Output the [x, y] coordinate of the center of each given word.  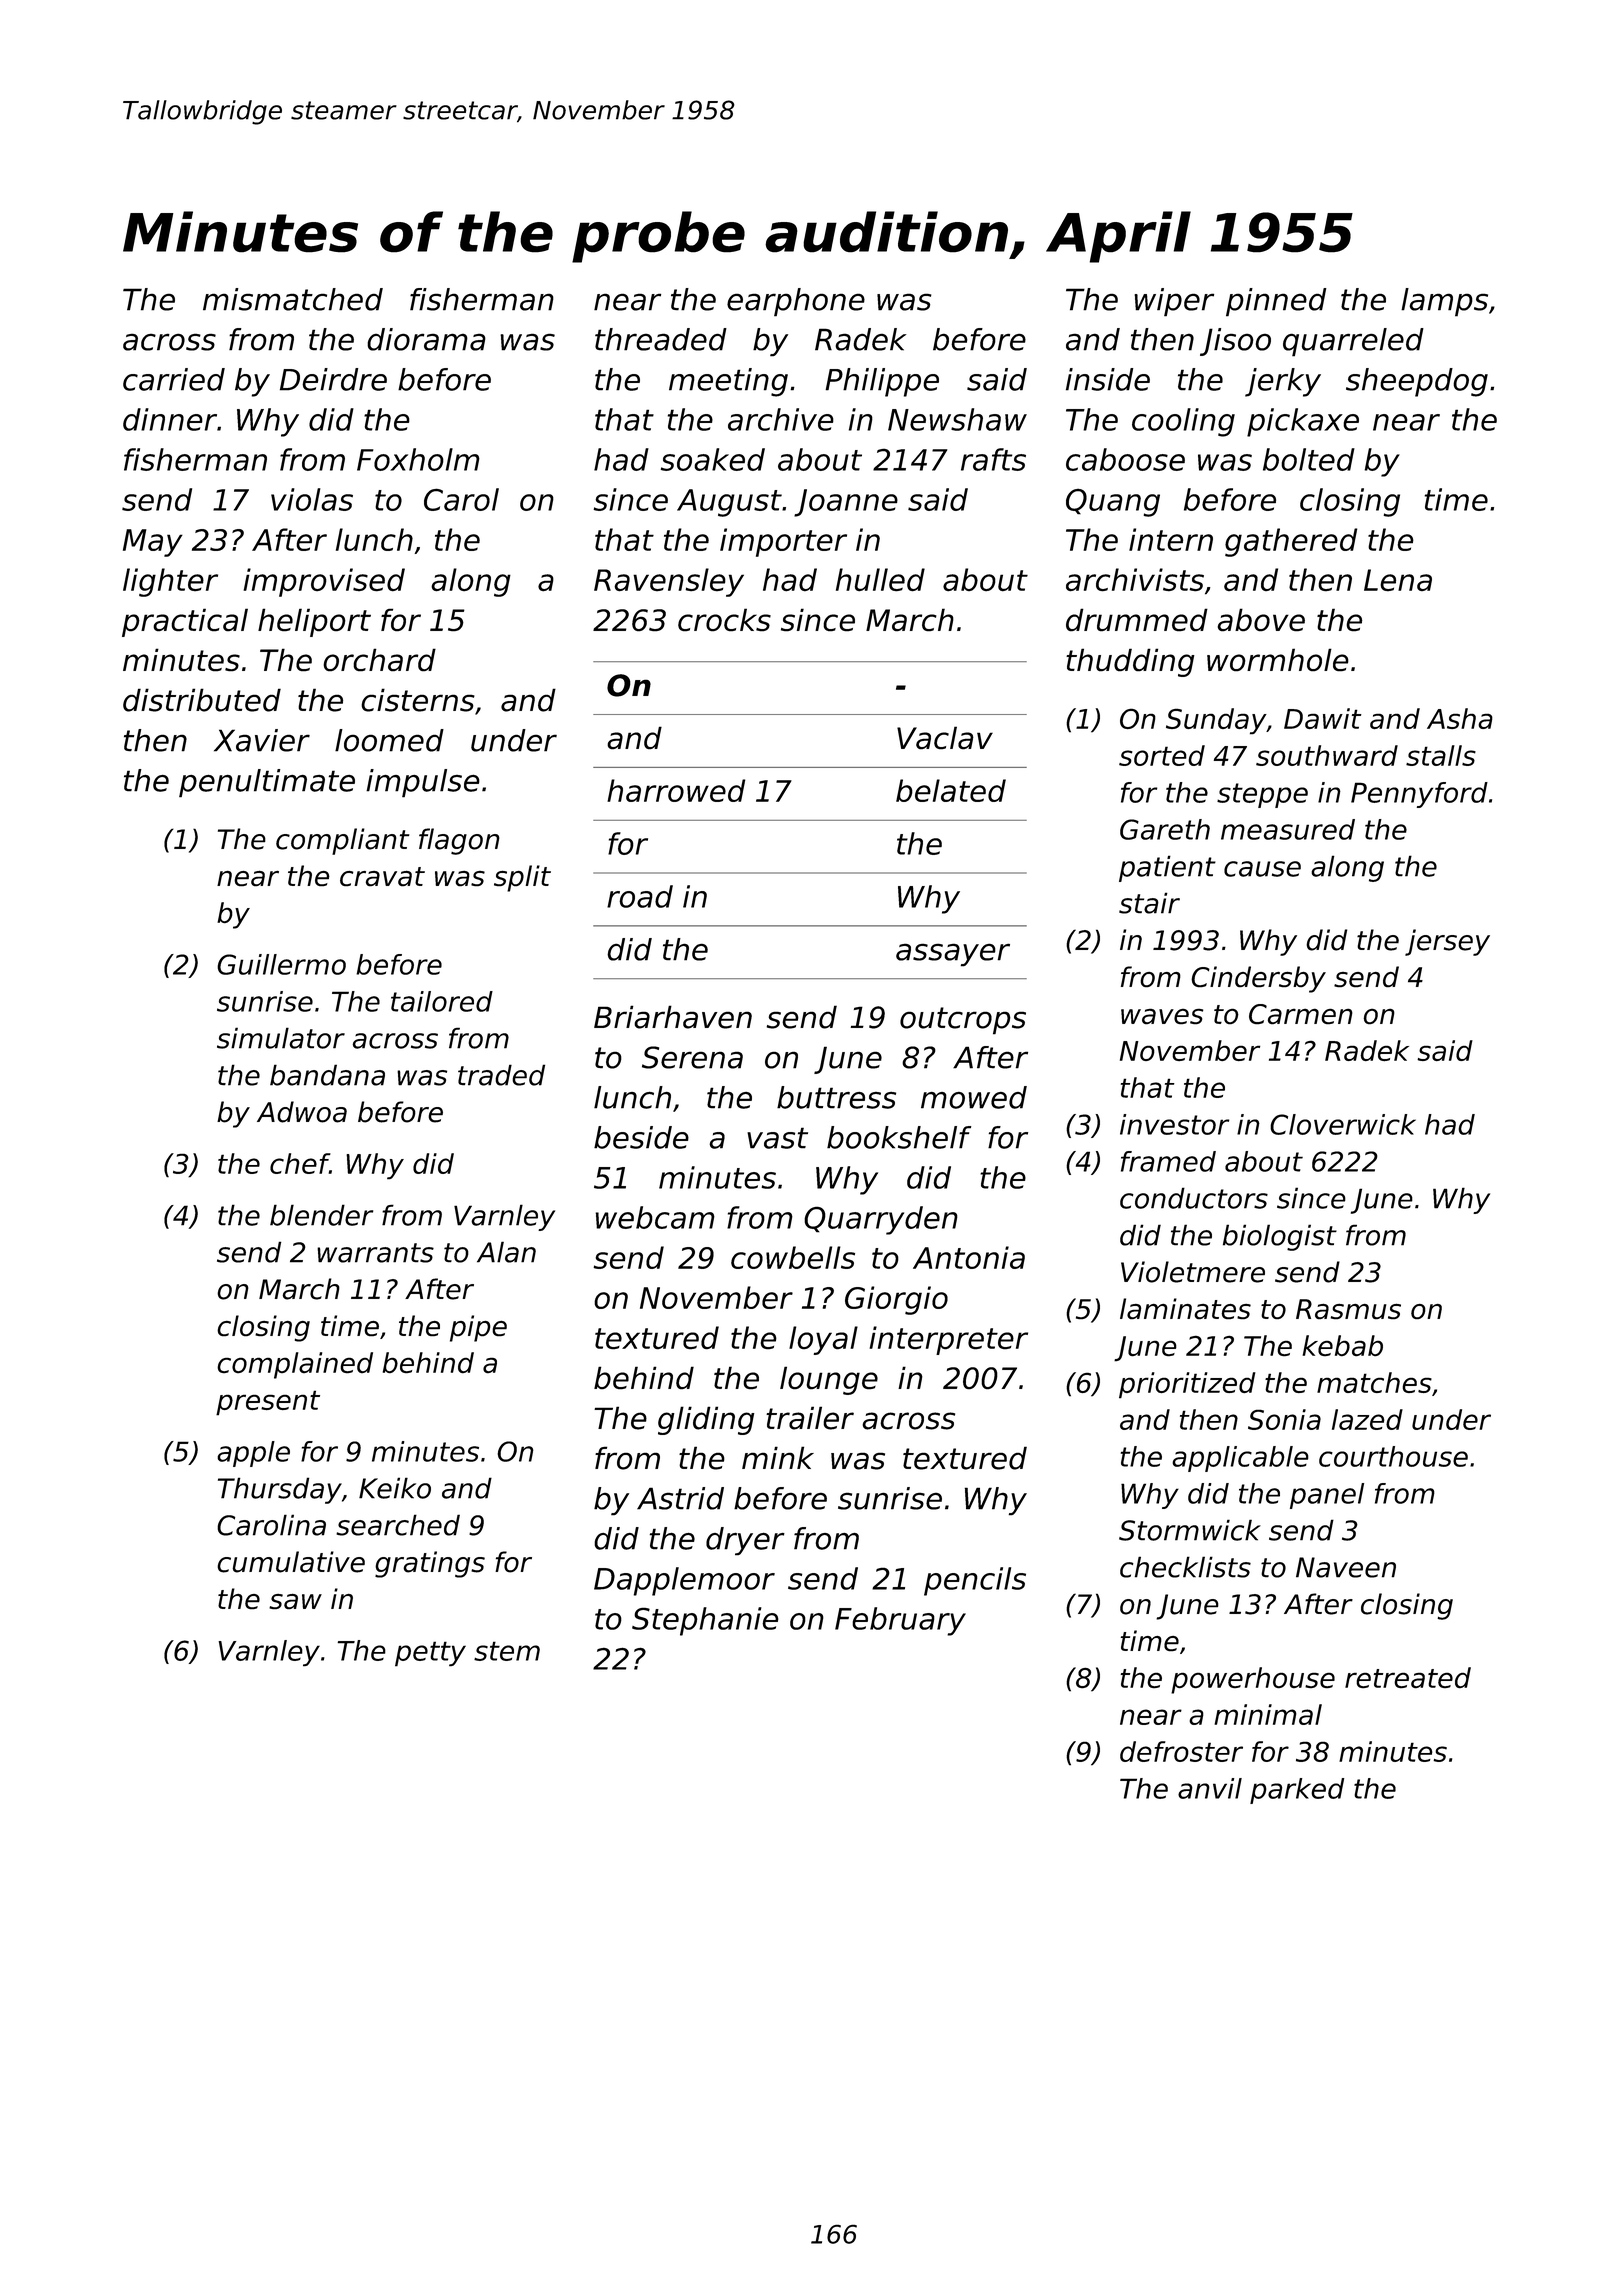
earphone [796, 302]
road [640, 896]
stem [507, 1651]
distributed [202, 700]
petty [430, 1654]
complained [295, 1365]
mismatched [293, 299]
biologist [1280, 1237]
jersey [1447, 942]
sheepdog [1417, 382]
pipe [478, 1328]
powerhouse [1253, 1680]
